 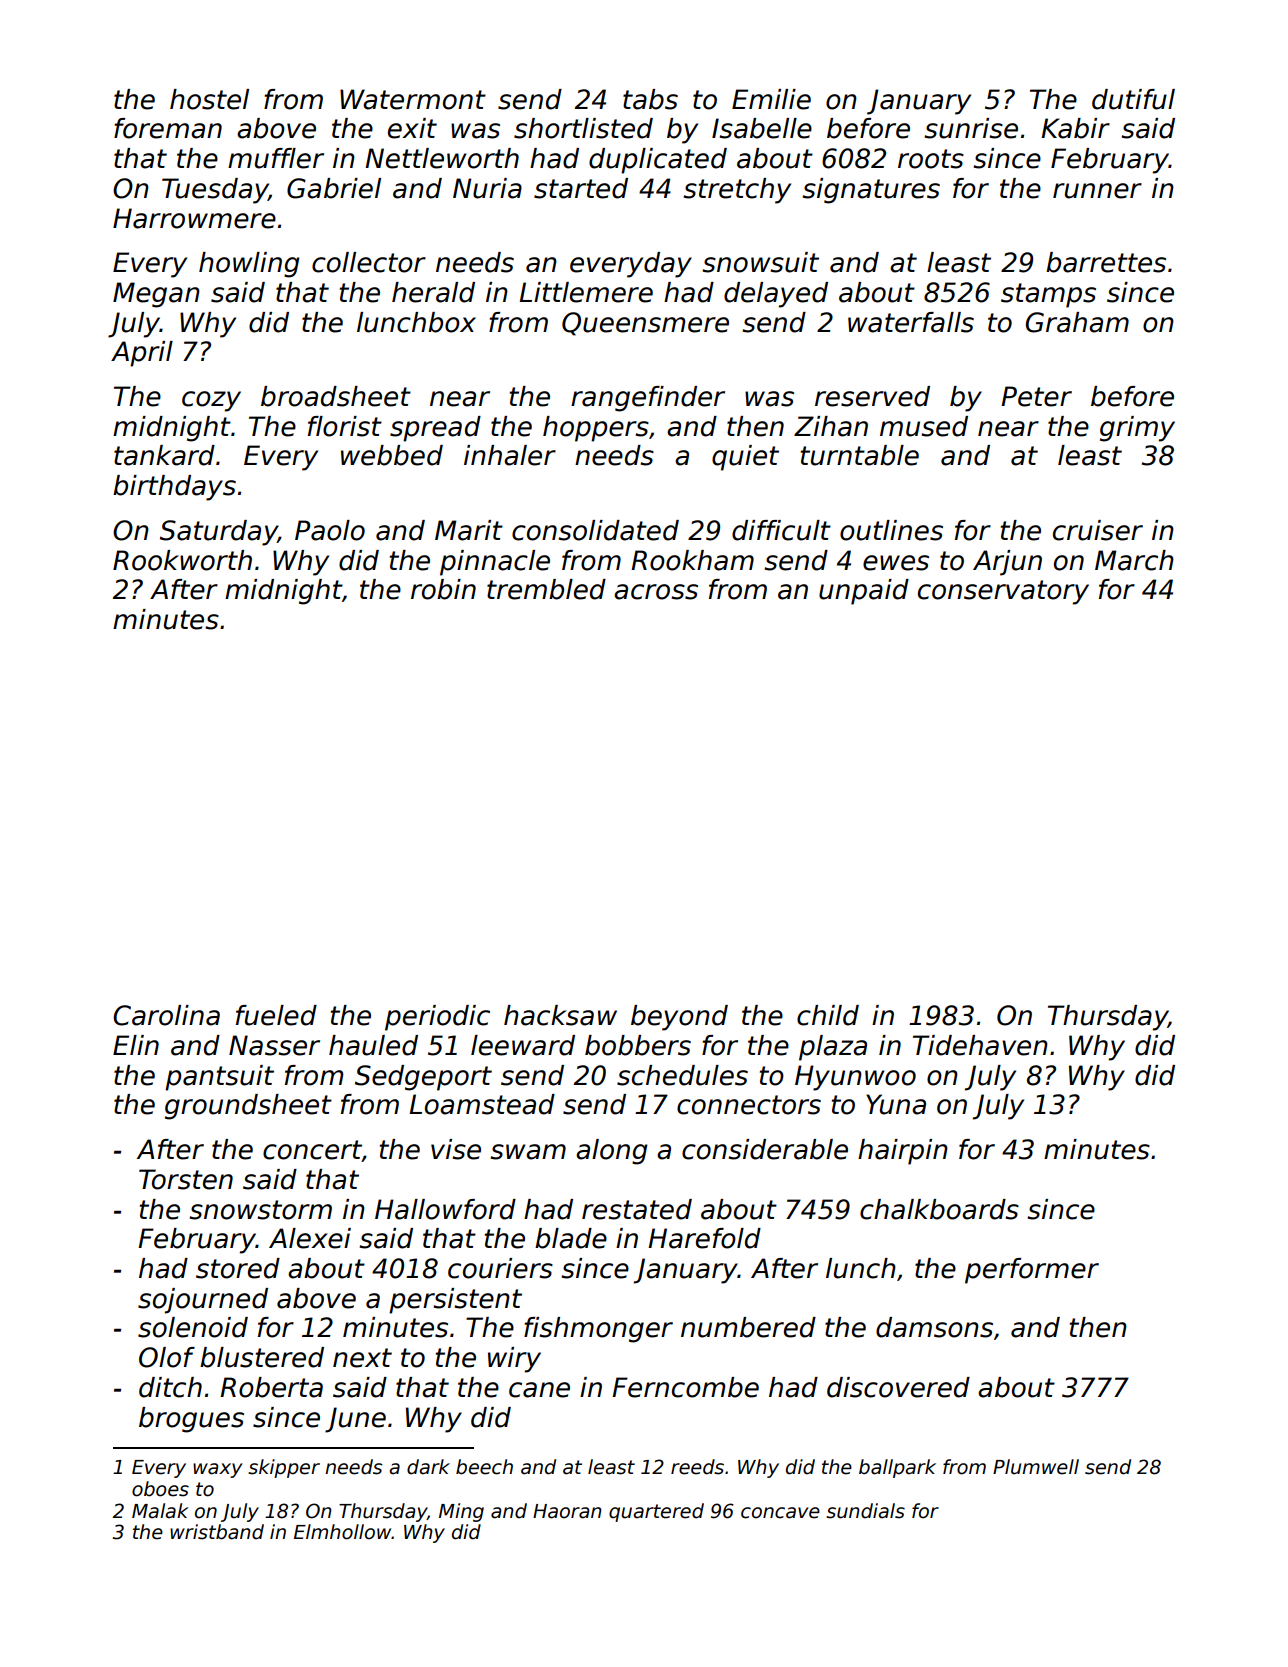 I want to click on Alexei, so click(x=310, y=1238).
